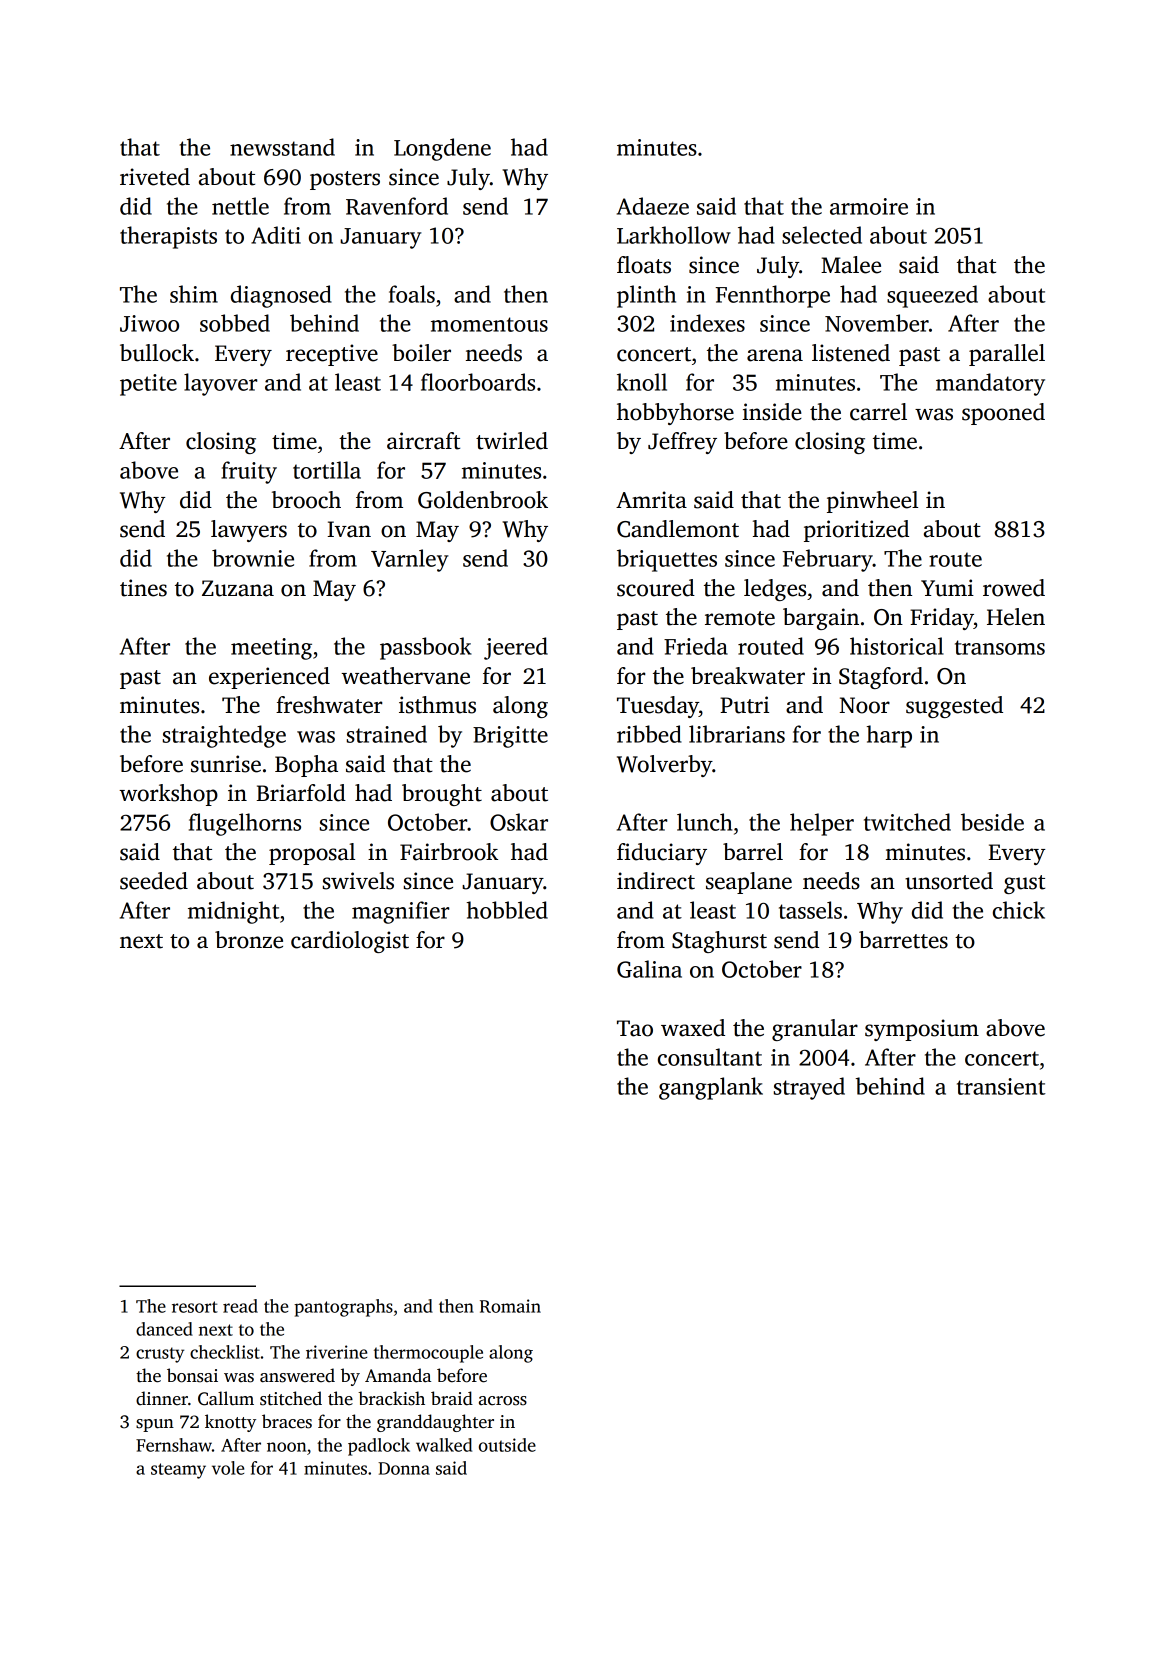 This image has height=1654, width=1165. Describe the element at coordinates (810, 910) in the image. I see `tassels` at that location.
